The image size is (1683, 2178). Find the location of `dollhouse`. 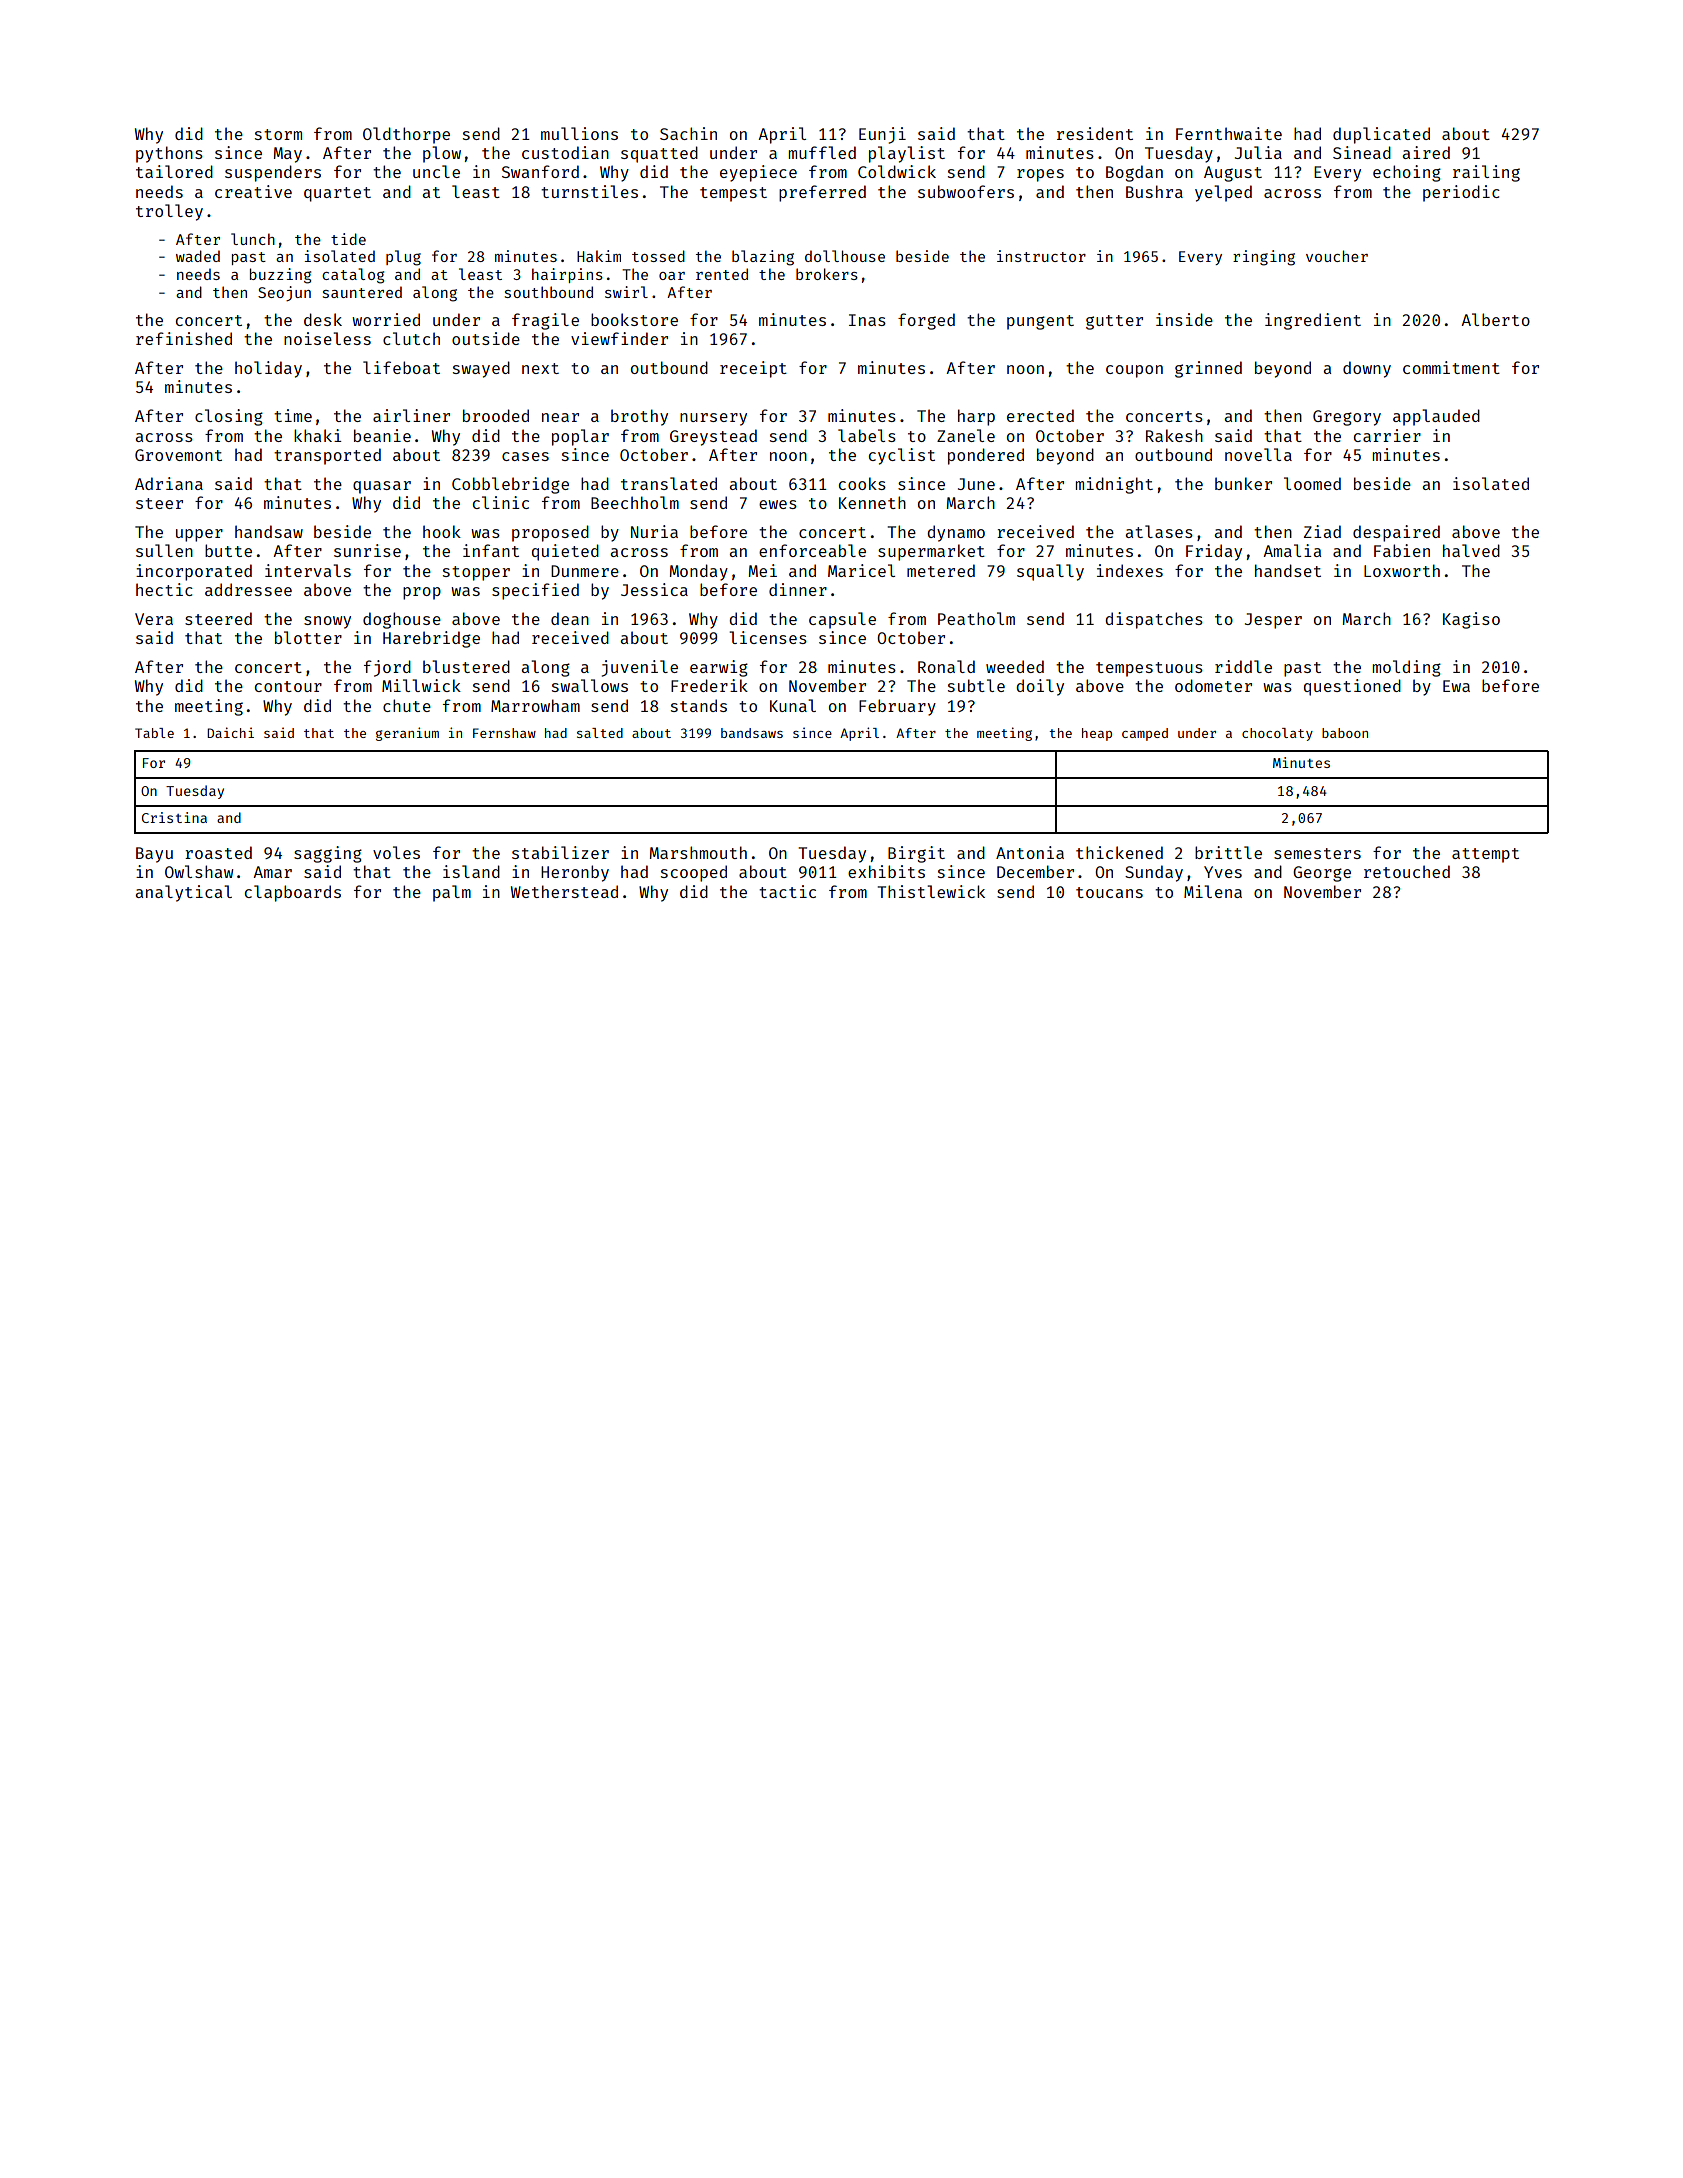

dollhouse is located at coordinates (845, 256).
